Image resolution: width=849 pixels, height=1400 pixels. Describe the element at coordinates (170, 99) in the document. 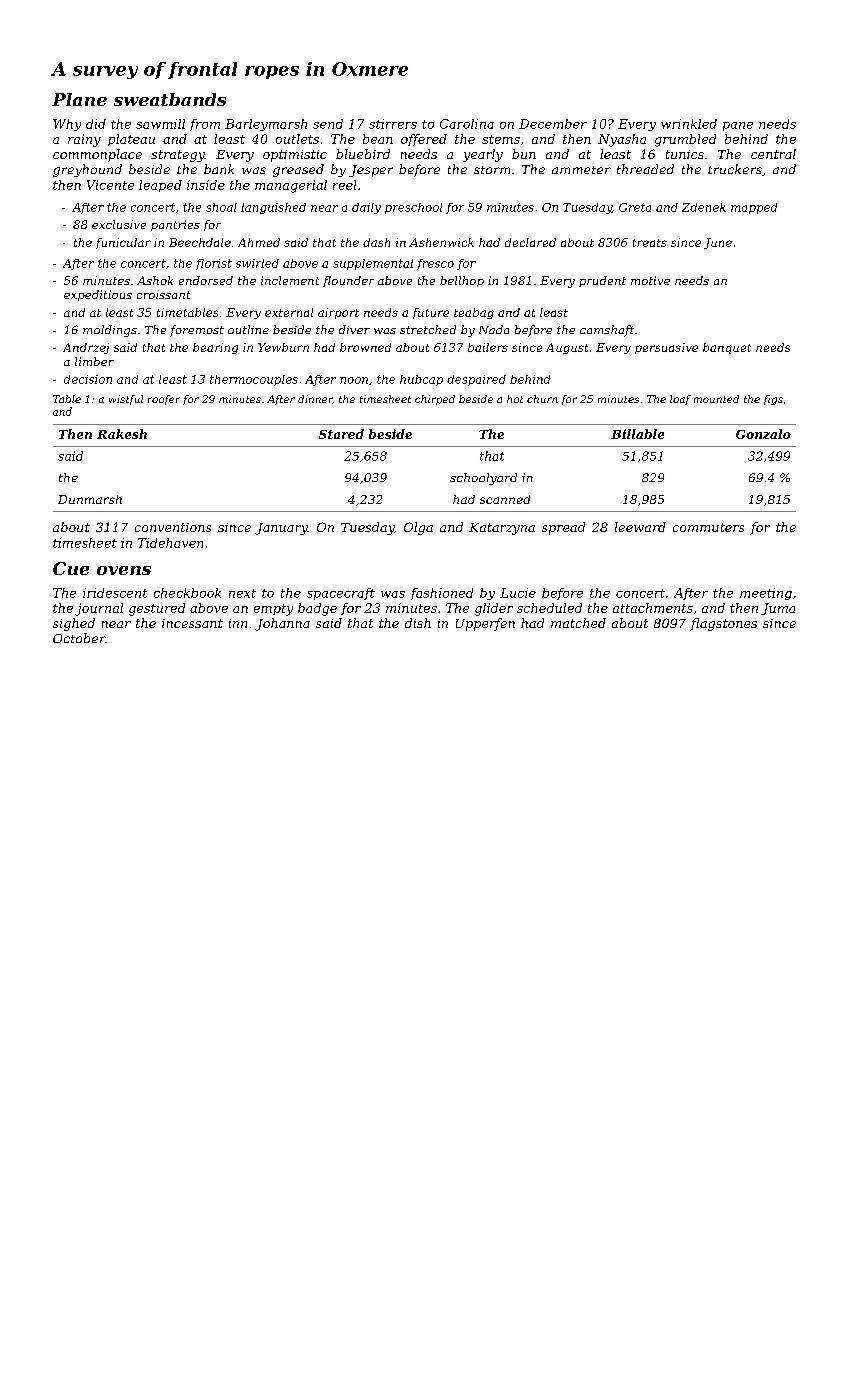

I see `sweatbands` at that location.
